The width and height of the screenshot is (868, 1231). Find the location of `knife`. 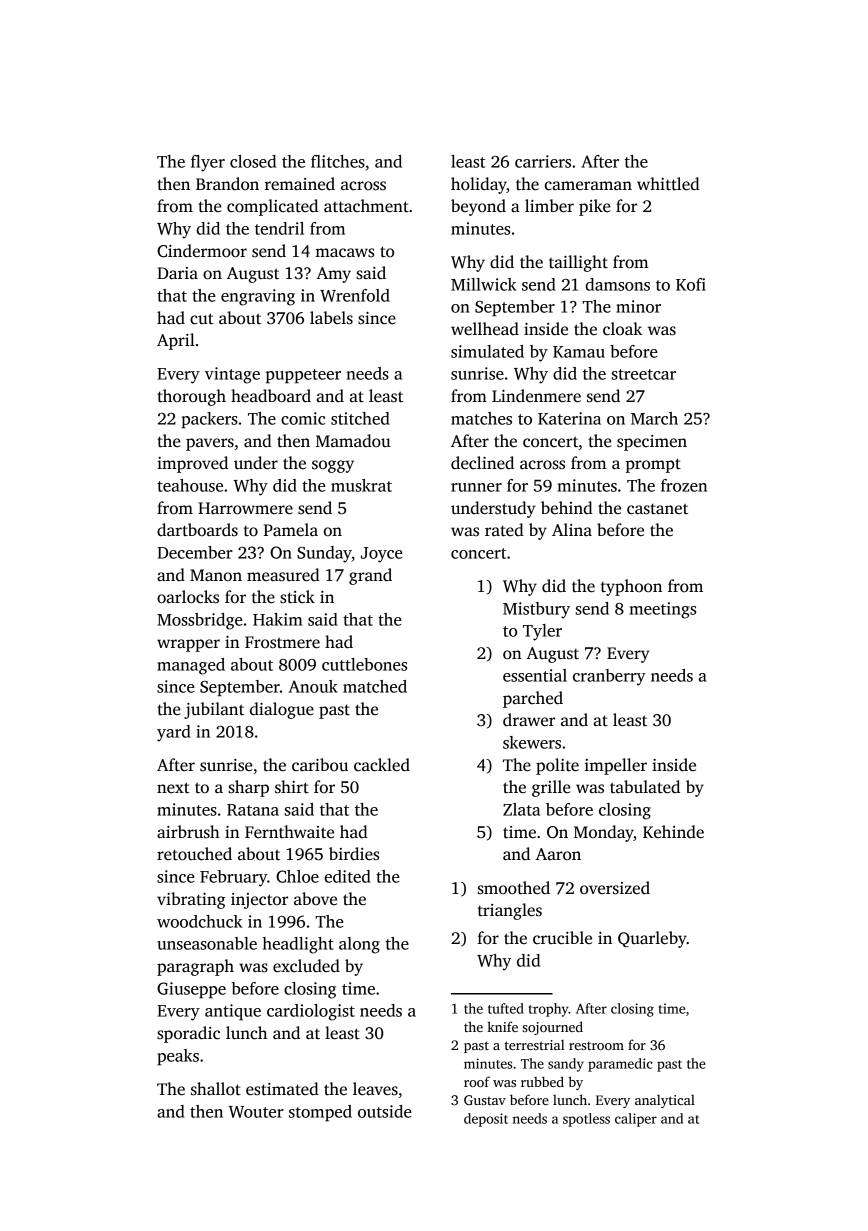

knife is located at coordinates (502, 1026).
